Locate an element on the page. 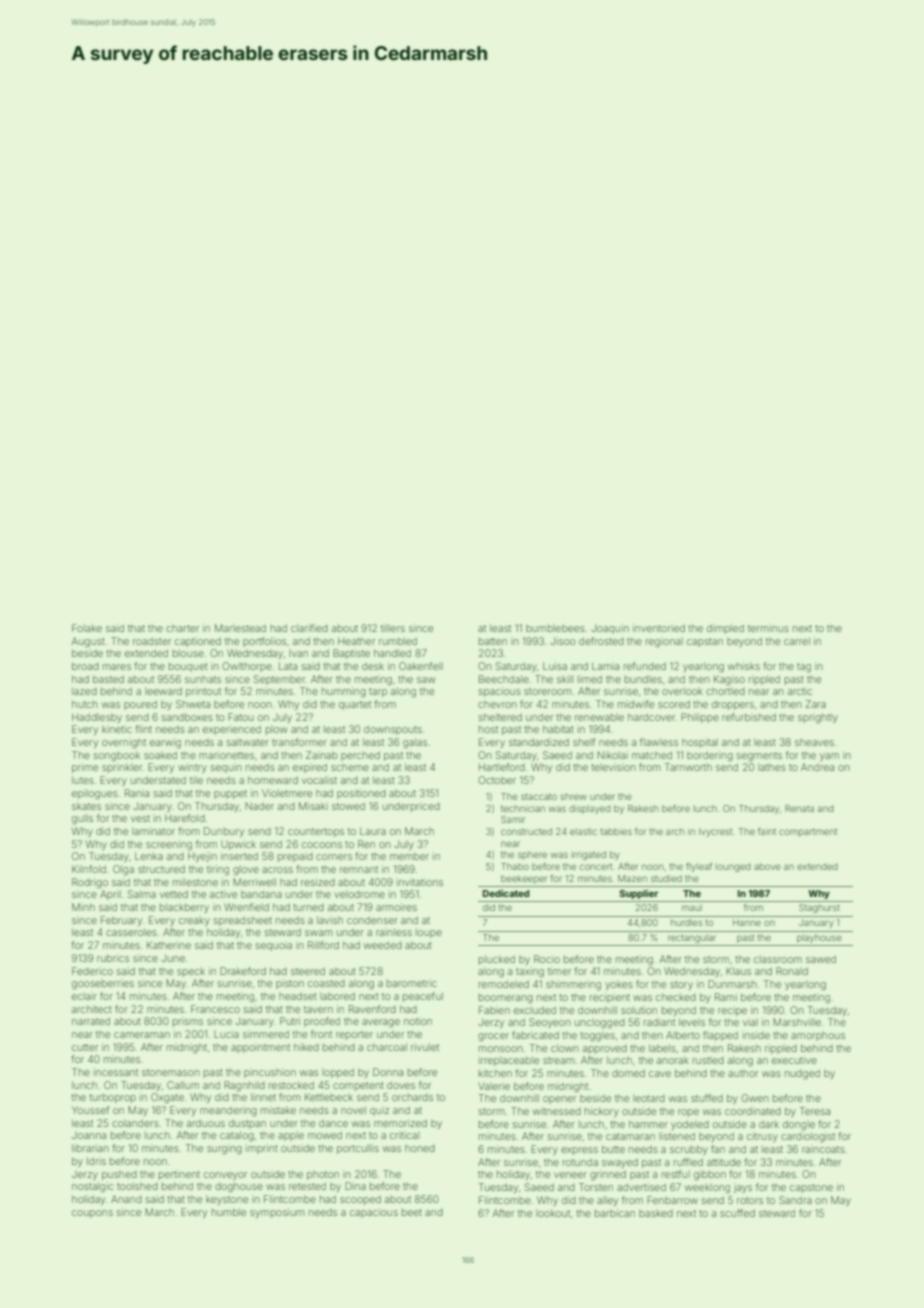 Image resolution: width=924 pixels, height=1308 pixels. Youssef is located at coordinates (90, 1110).
